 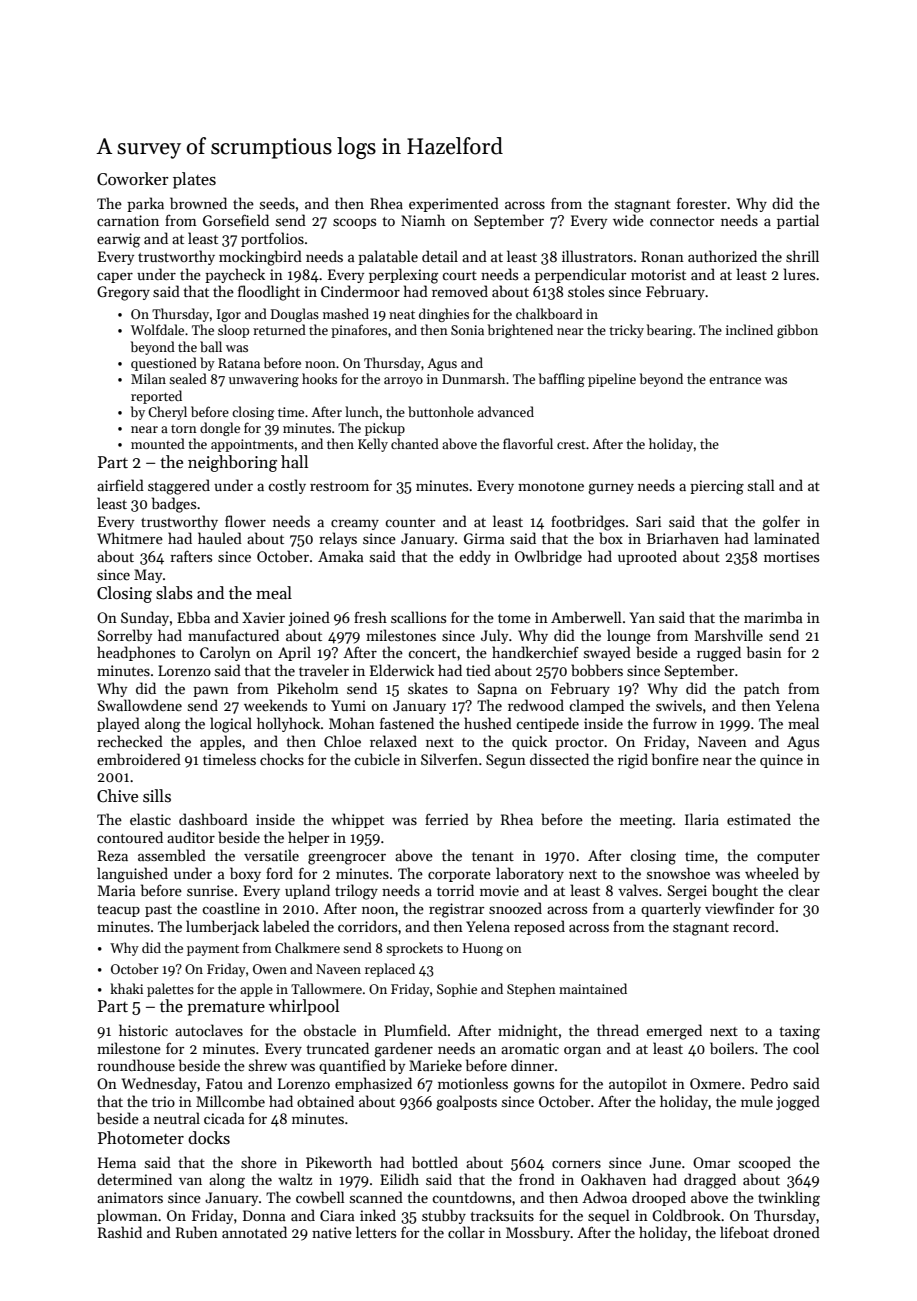 What do you see at coordinates (484, 538) in the image?
I see `Girma` at bounding box center [484, 538].
